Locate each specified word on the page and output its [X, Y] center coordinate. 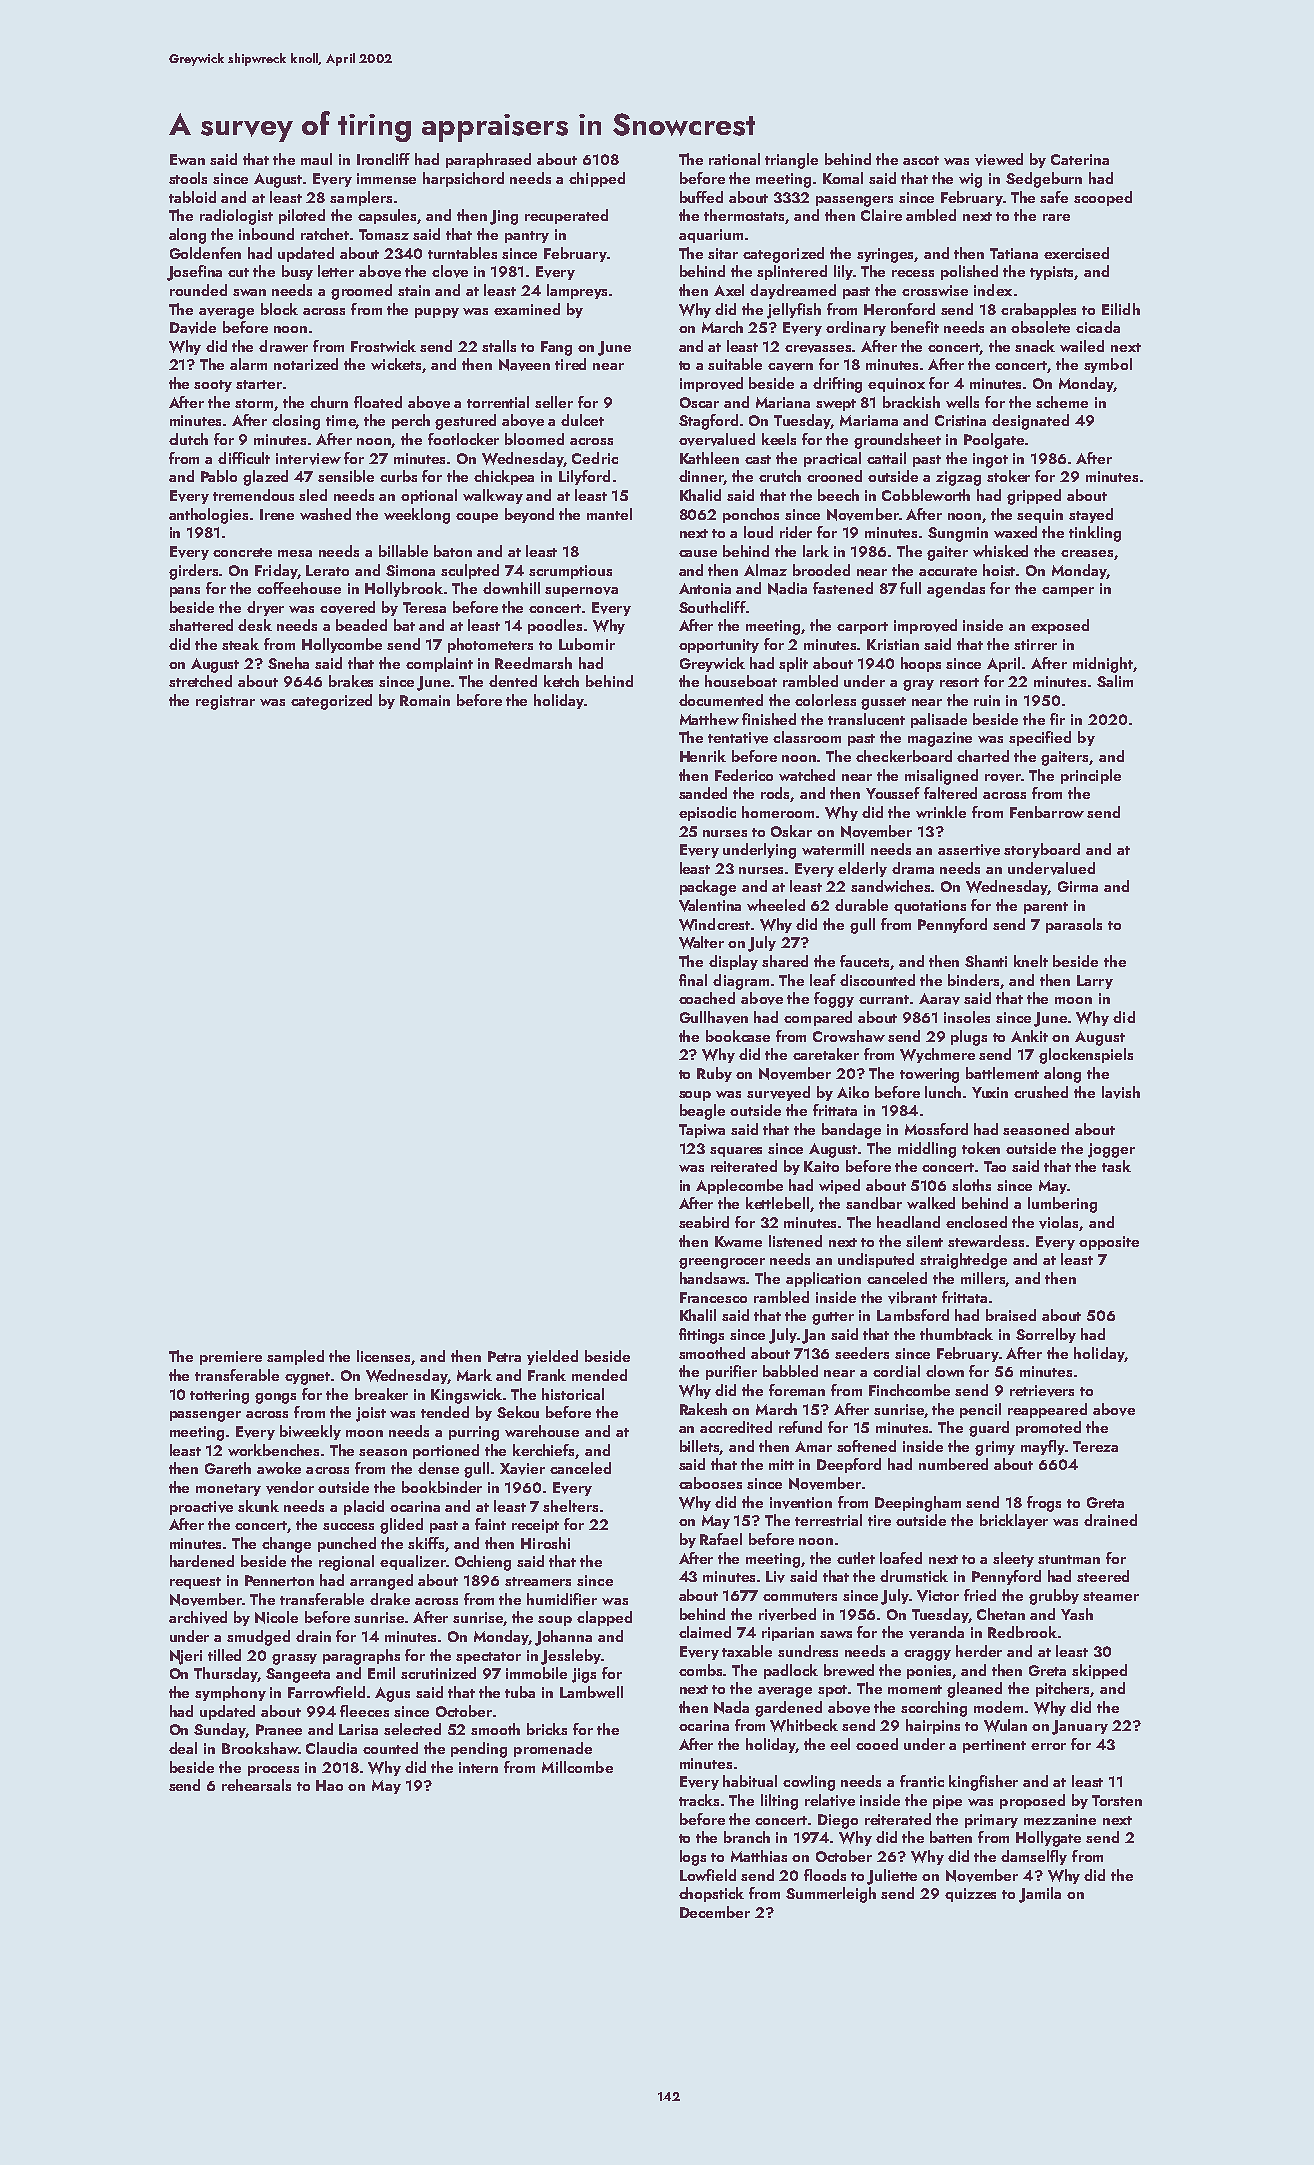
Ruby [714, 1074]
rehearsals [256, 1785]
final [693, 980]
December [715, 1912]
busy [297, 272]
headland [908, 1222]
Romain [425, 700]
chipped [597, 179]
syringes [886, 255]
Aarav [939, 999]
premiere [231, 1358]
